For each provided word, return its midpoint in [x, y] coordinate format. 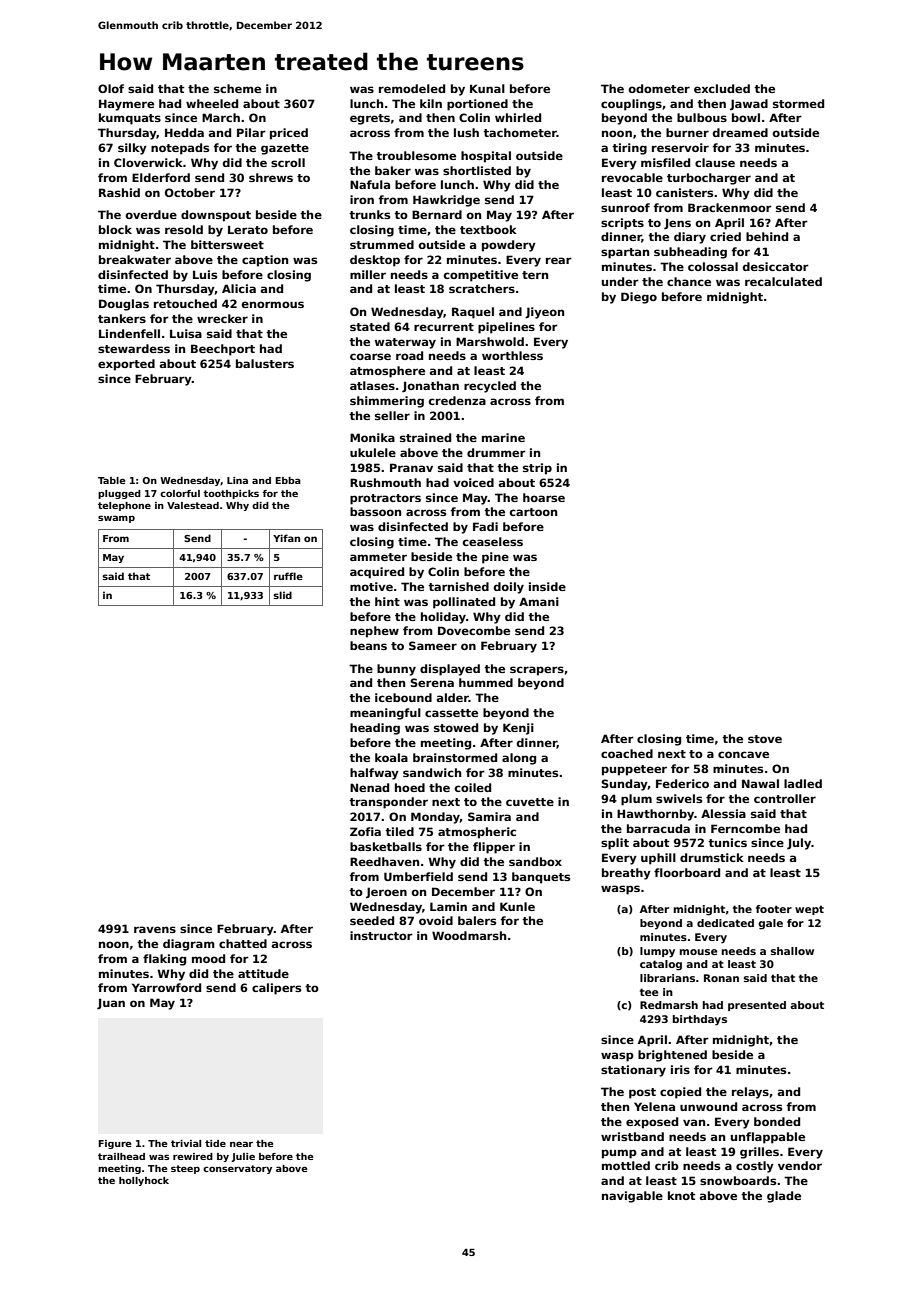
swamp [116, 519]
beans [368, 645]
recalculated [783, 281]
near [241, 1144]
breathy [626, 874]
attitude [263, 973]
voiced [473, 482]
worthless [512, 355]
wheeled [212, 103]
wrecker [222, 318]
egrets [370, 119]
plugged [119, 494]
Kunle [517, 906]
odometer [659, 88]
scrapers [537, 671]
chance [689, 281]
